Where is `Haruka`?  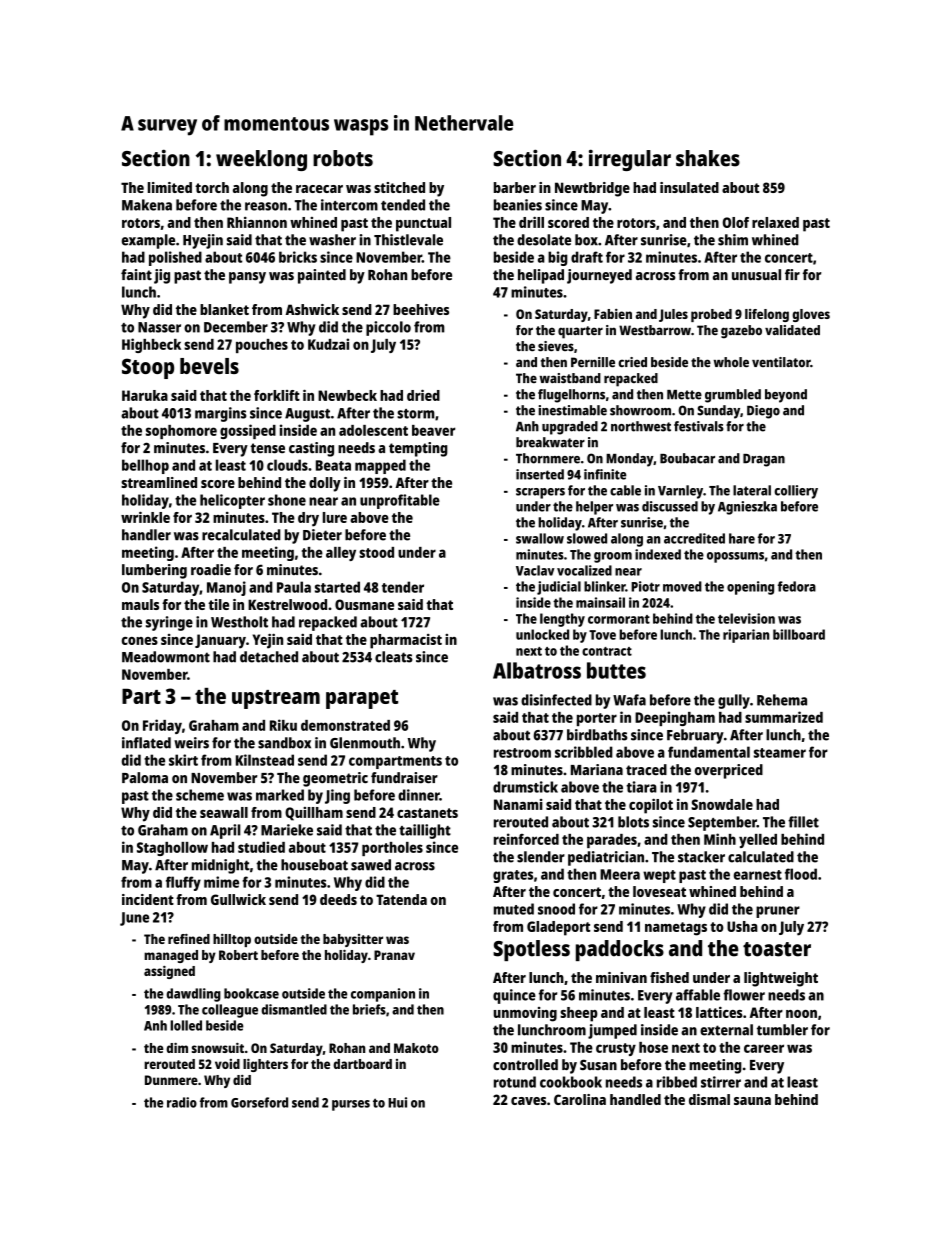
Haruka is located at coordinates (145, 395).
